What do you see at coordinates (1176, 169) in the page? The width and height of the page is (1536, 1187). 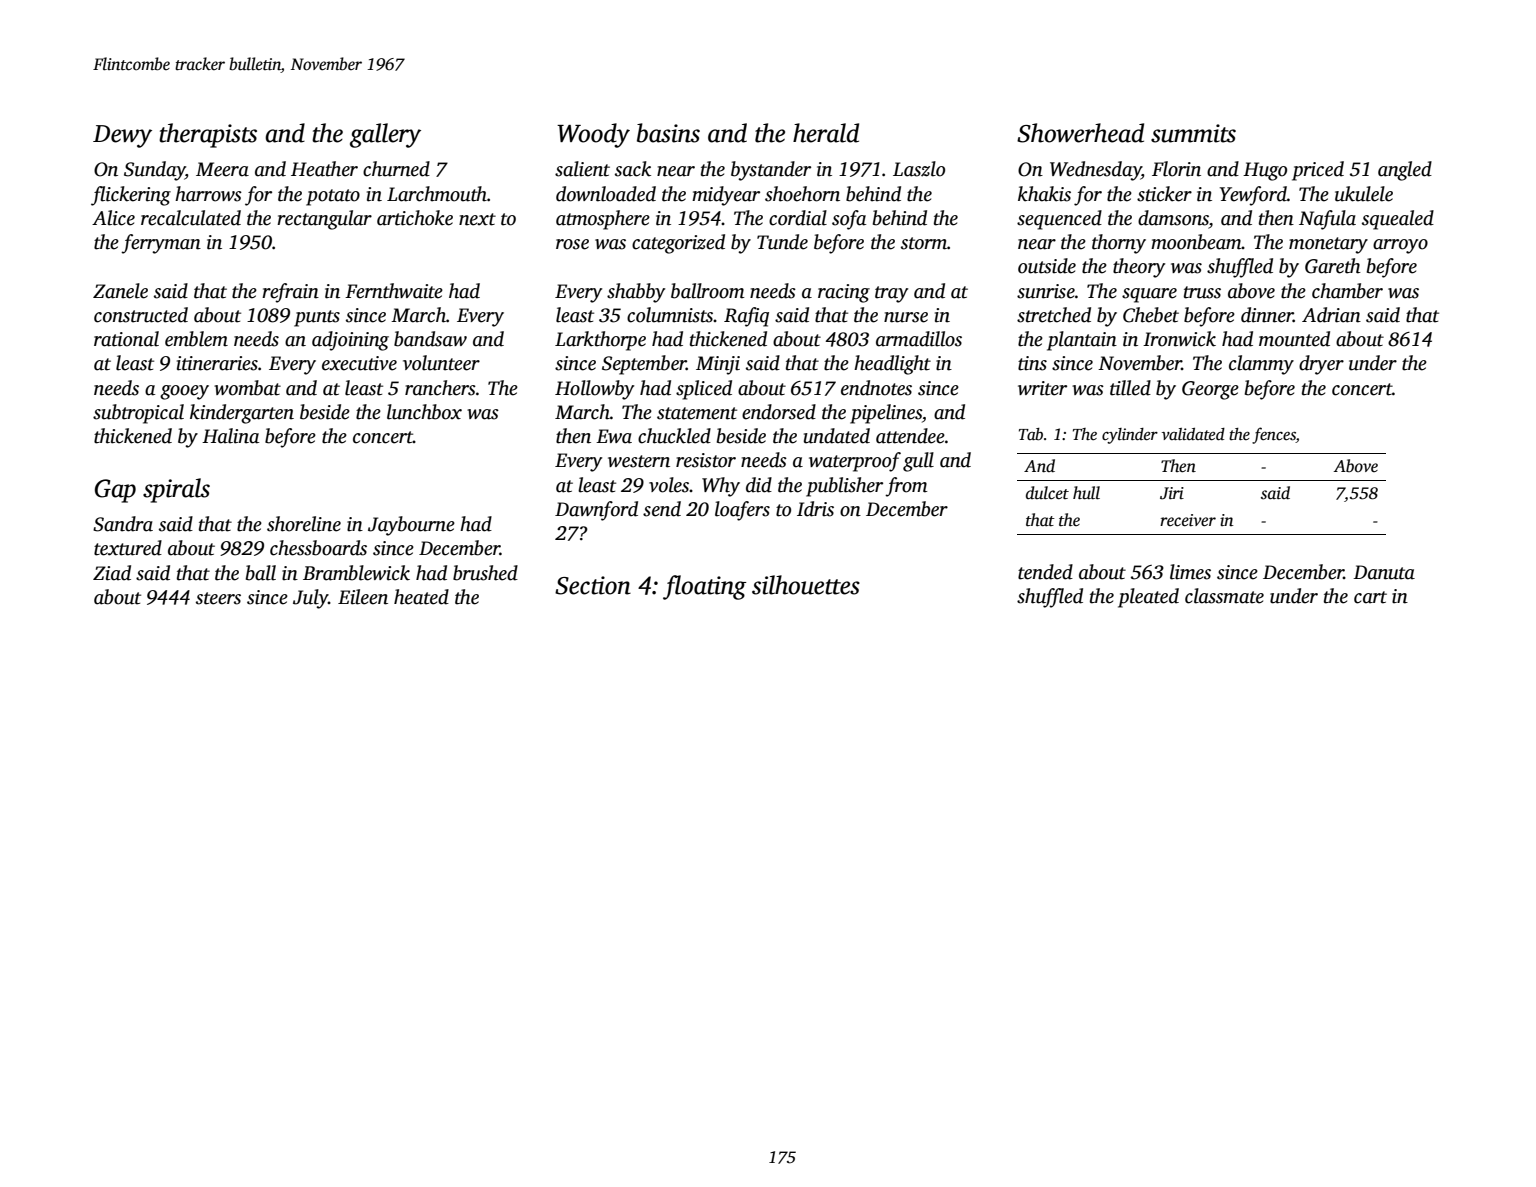 I see `Florin` at bounding box center [1176, 169].
